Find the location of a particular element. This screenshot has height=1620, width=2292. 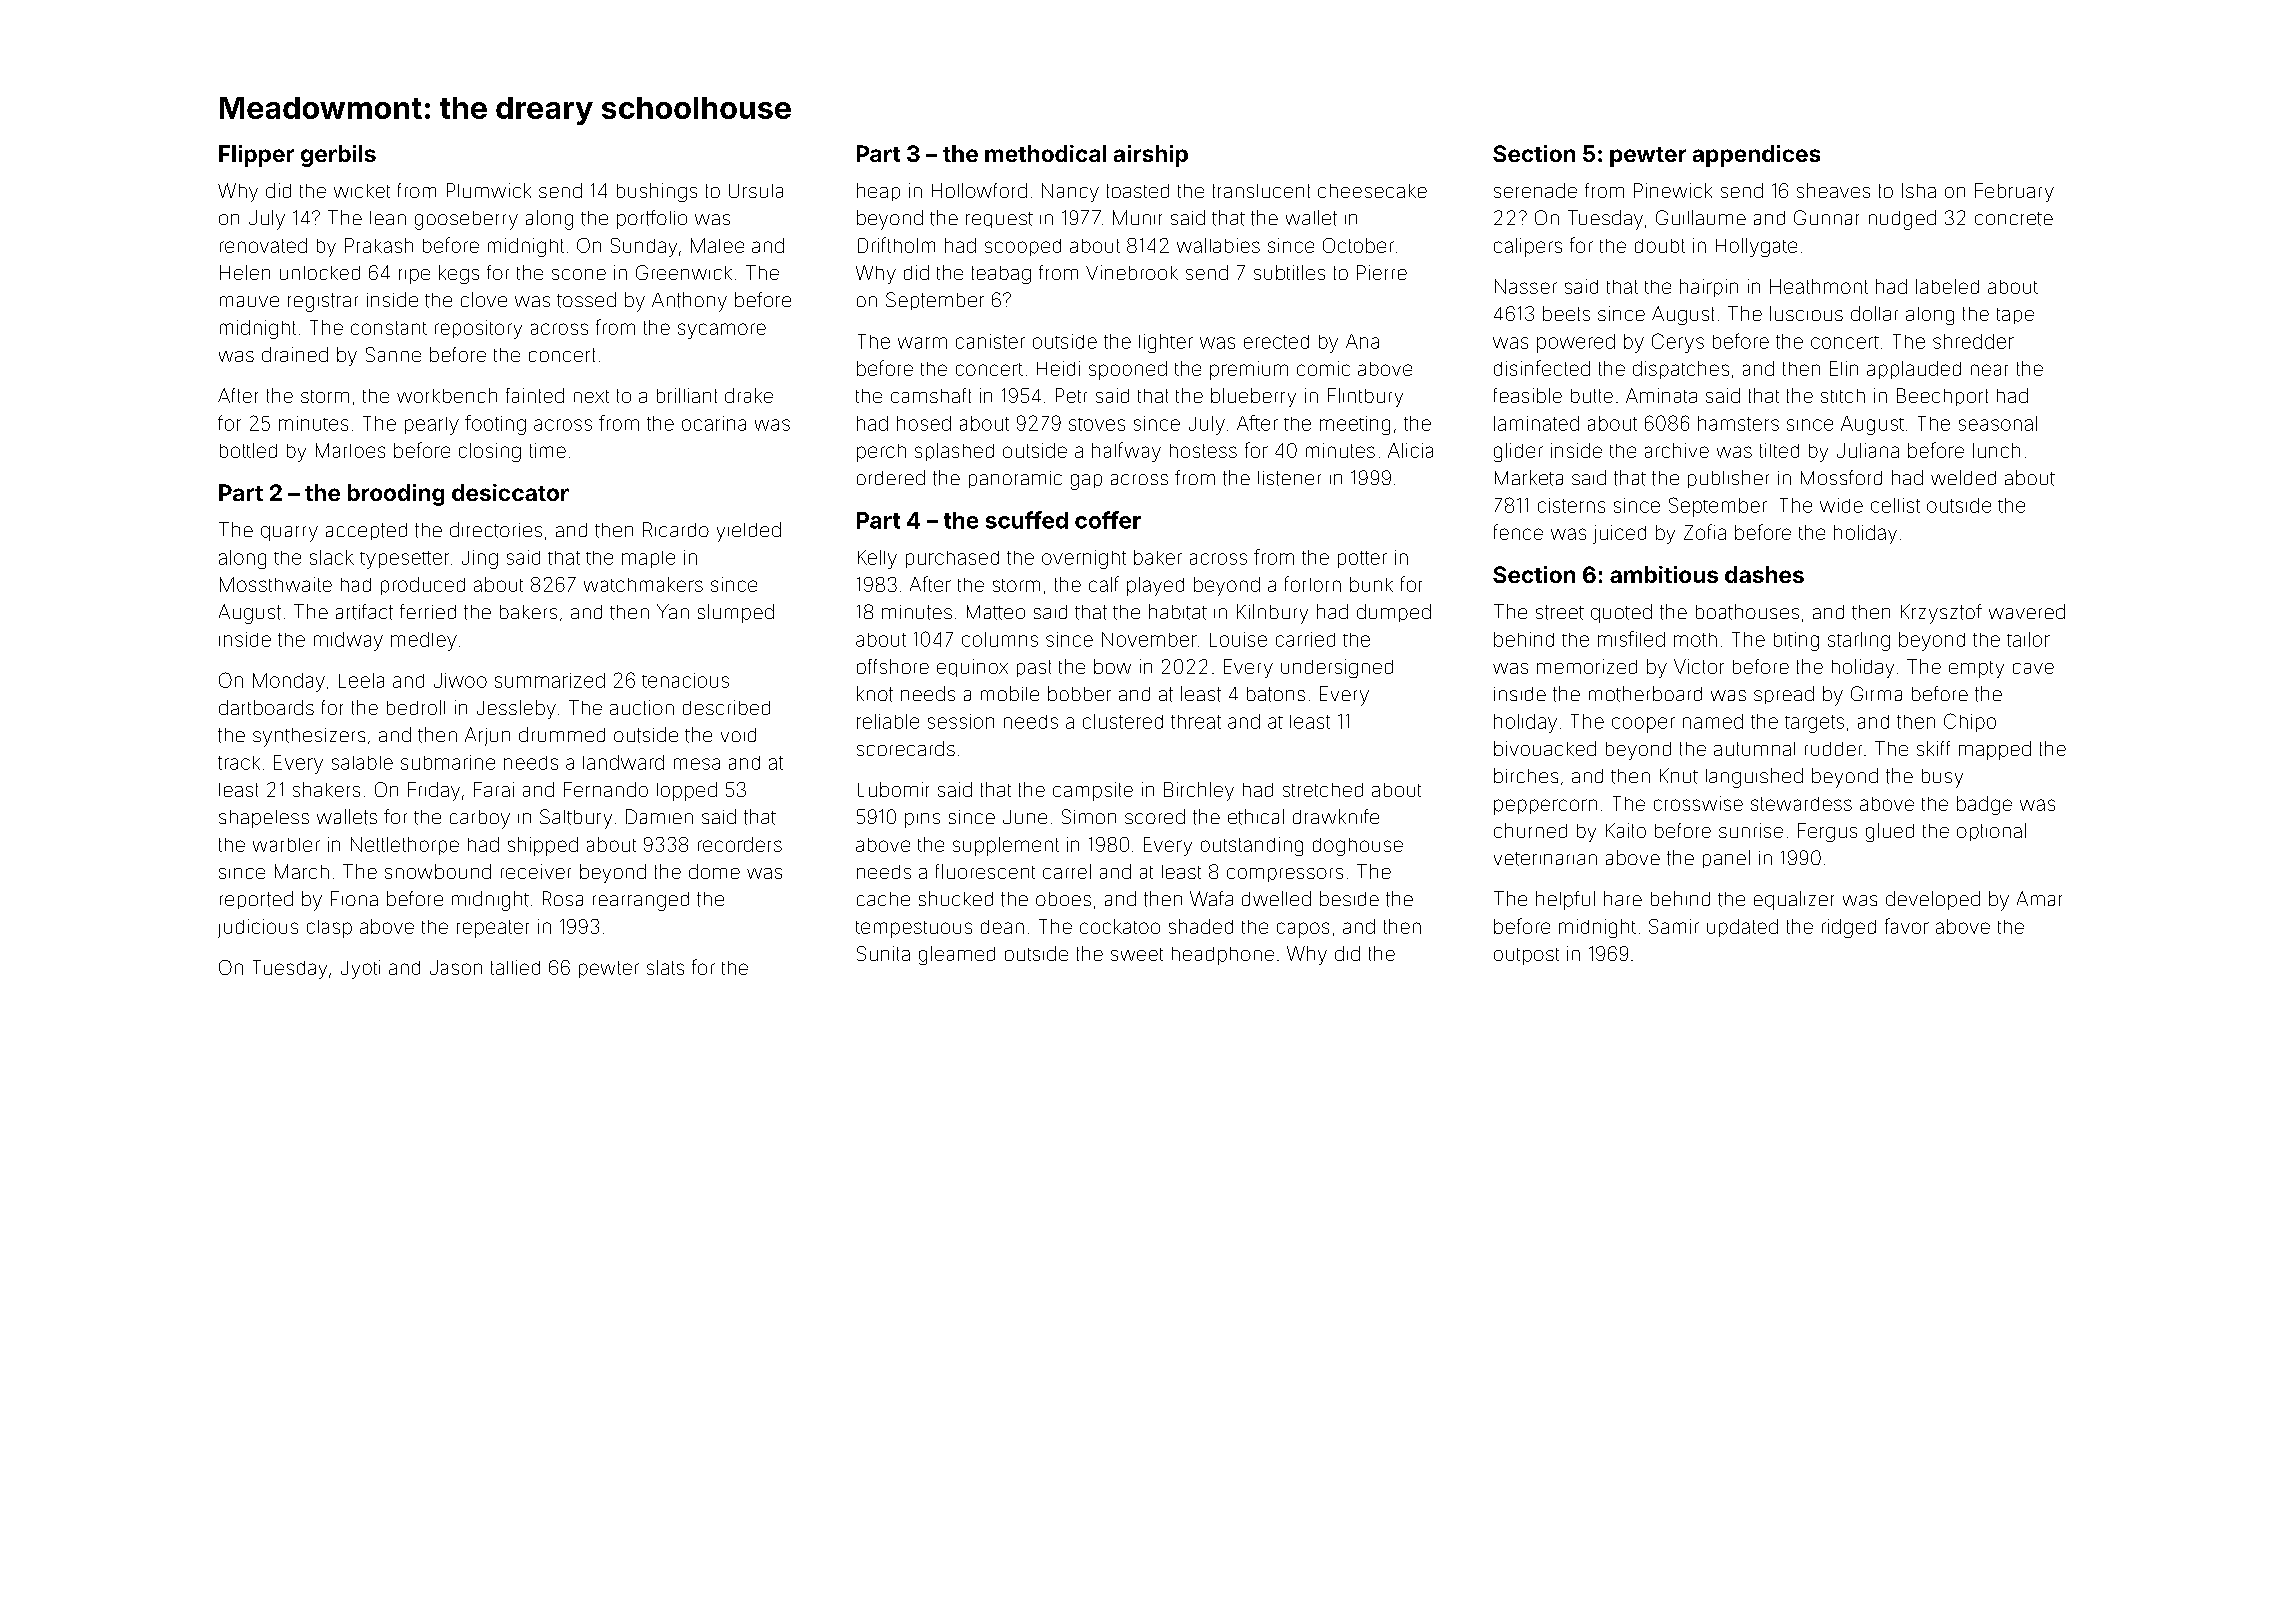

methodical is located at coordinates (1045, 153).
